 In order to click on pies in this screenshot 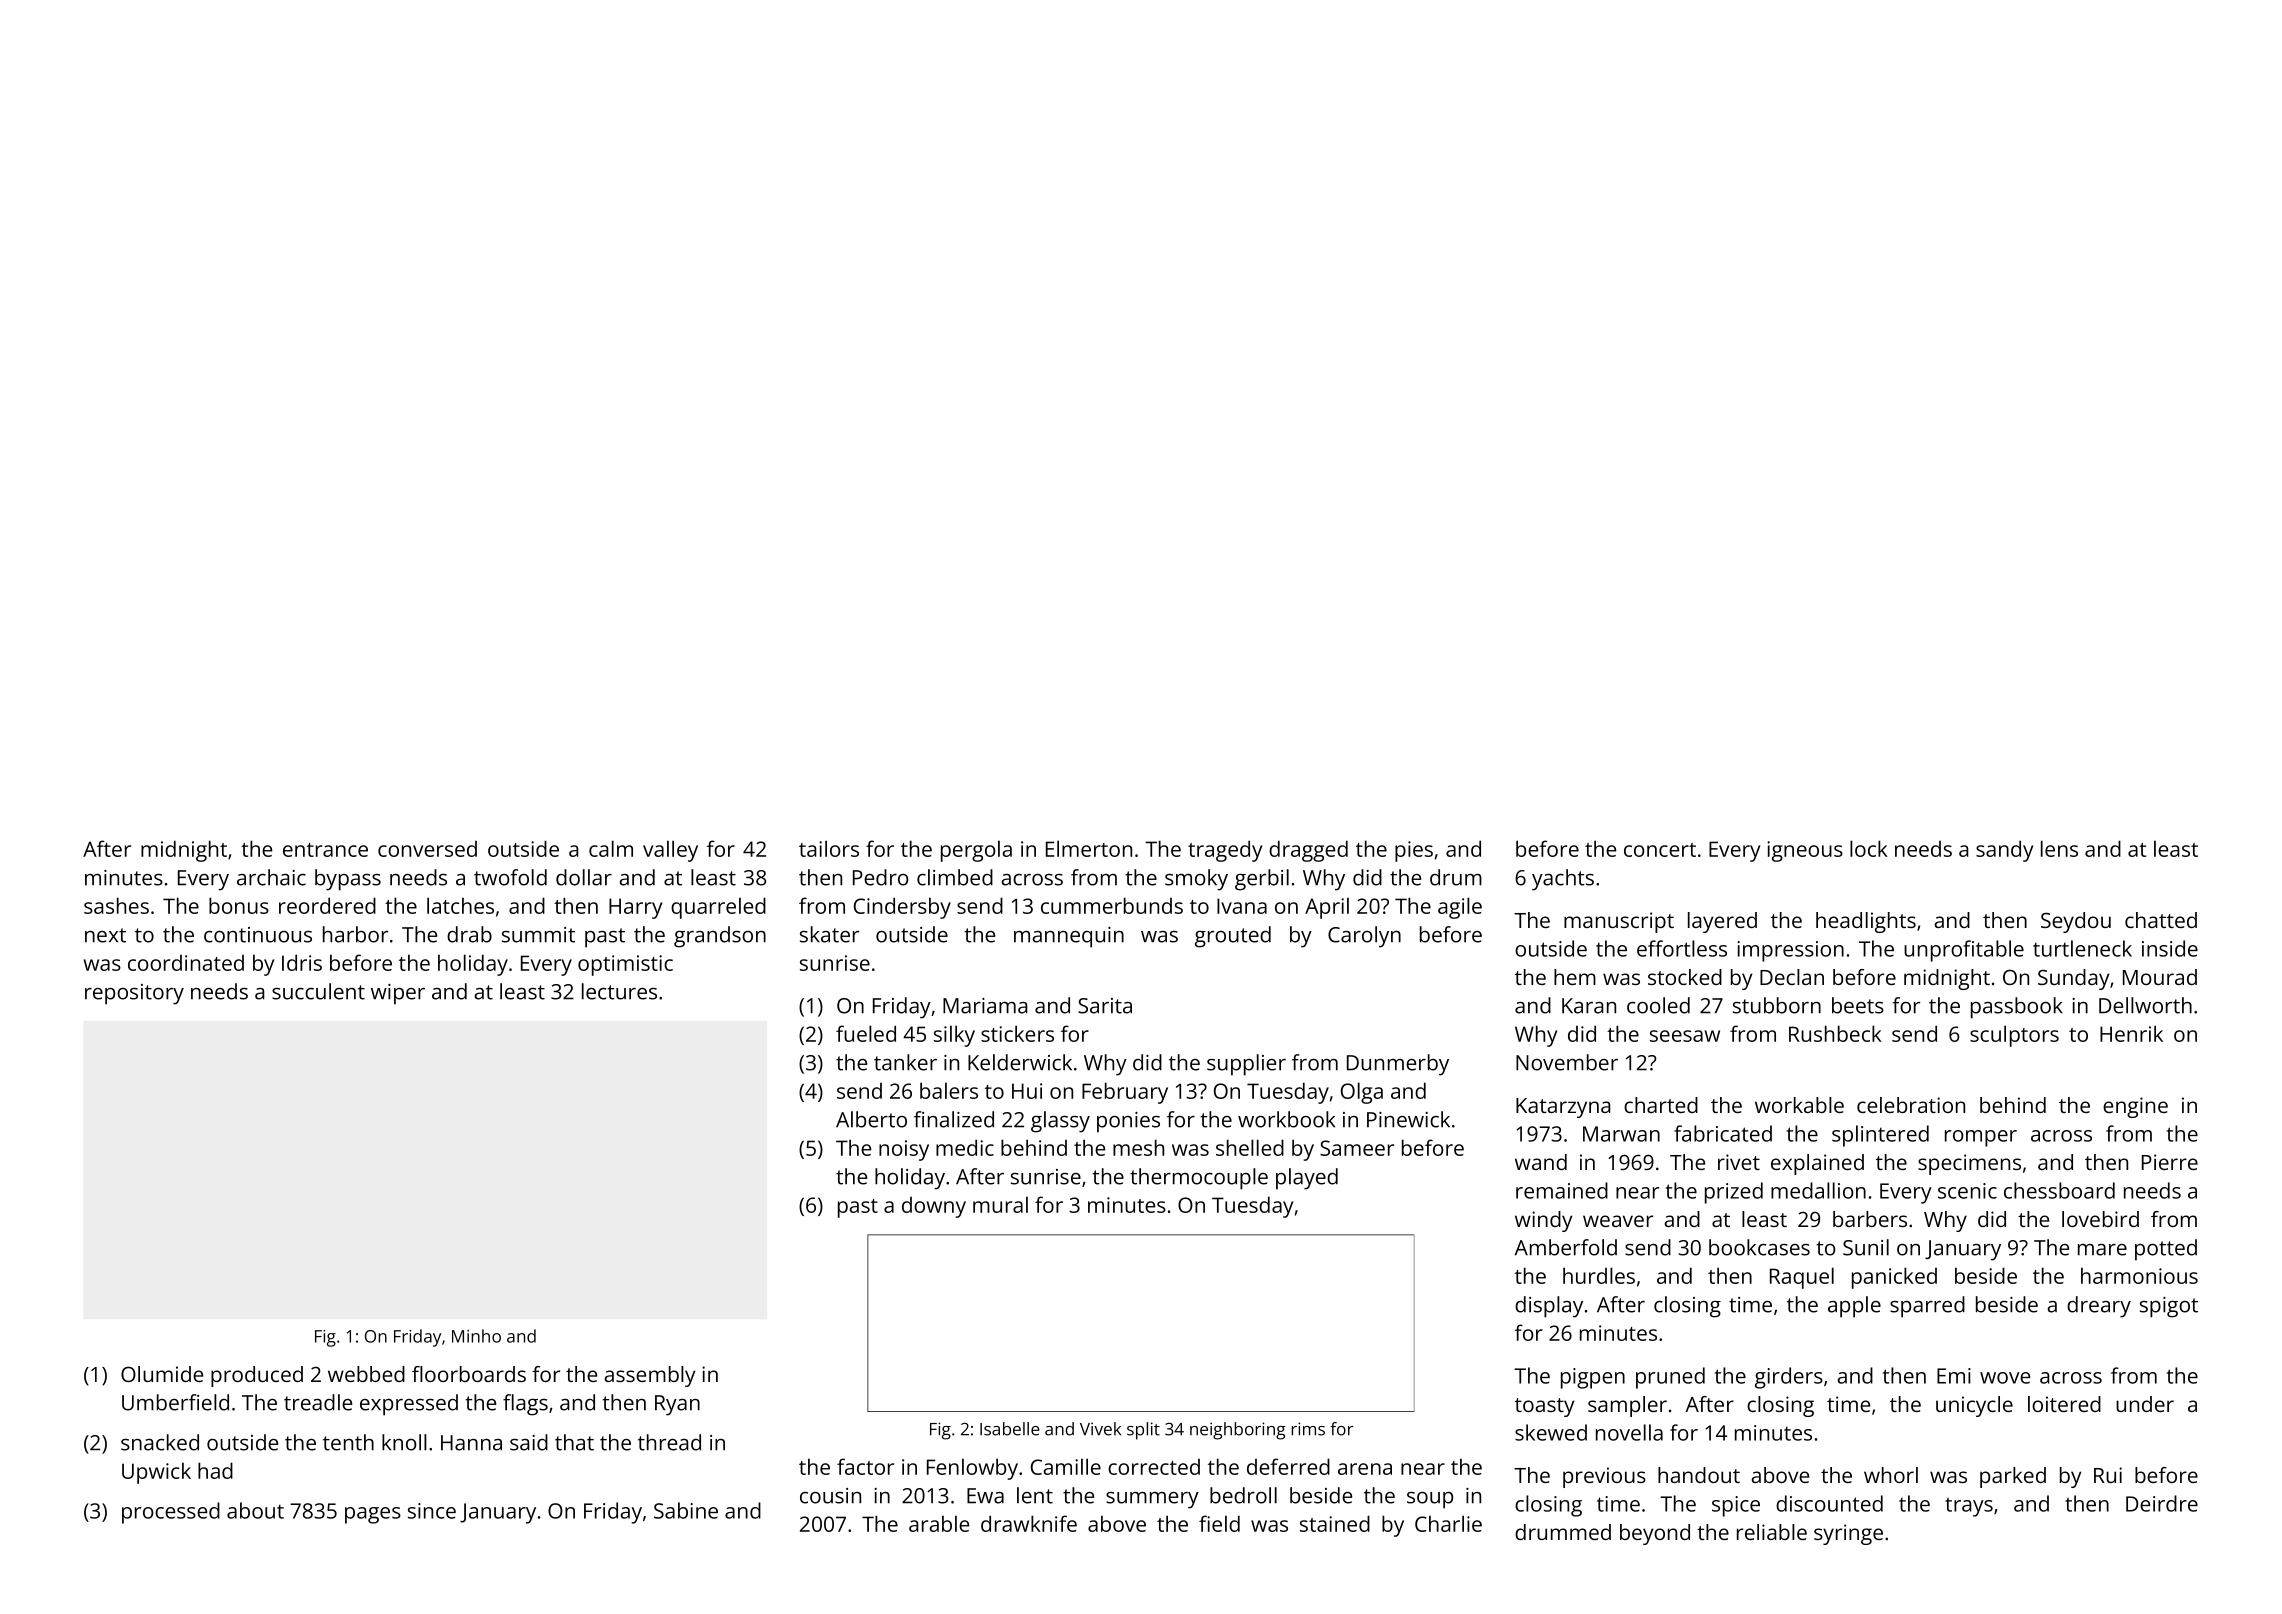, I will do `click(1414, 851)`.
